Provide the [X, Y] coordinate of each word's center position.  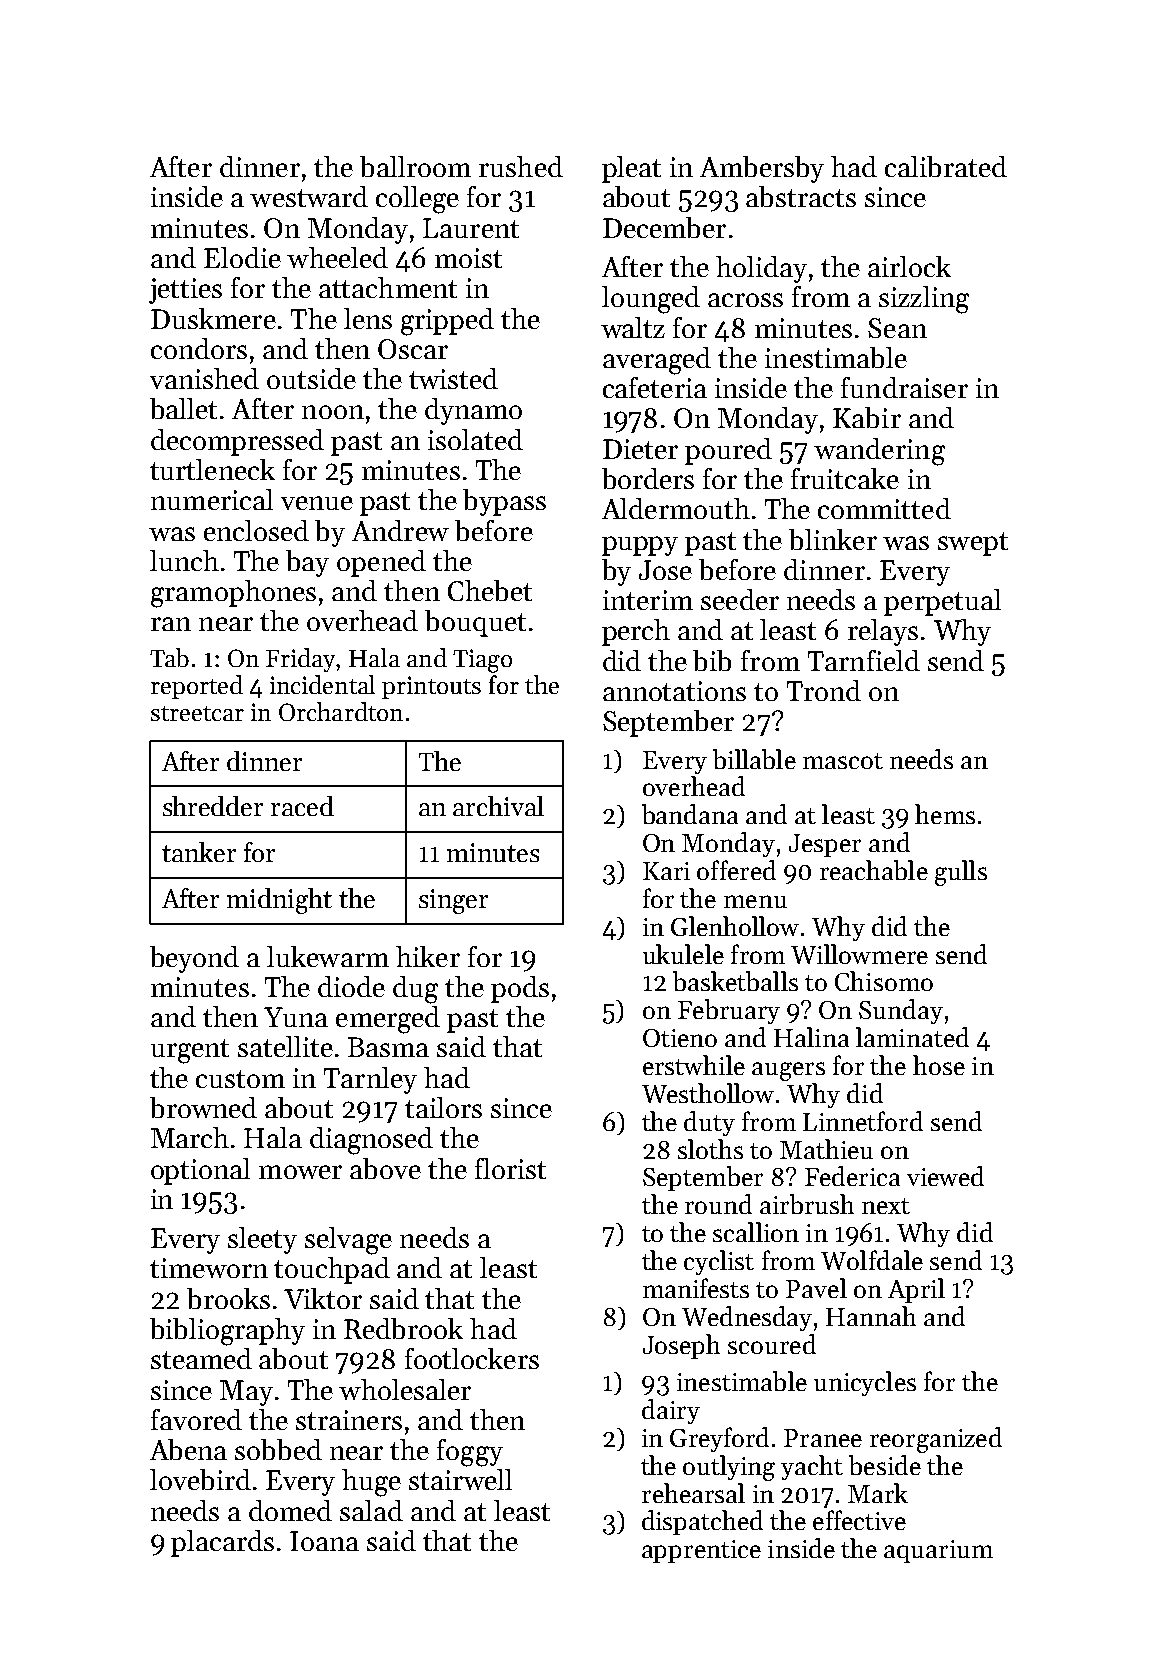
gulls [961, 873]
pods [520, 989]
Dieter [640, 449]
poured [728, 451]
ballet [183, 408]
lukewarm [328, 956]
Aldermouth [676, 508]
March [190, 1137]
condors [199, 348]
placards [222, 1543]
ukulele [683, 954]
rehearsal [693, 1493]
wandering [879, 452]
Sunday [901, 1011]
